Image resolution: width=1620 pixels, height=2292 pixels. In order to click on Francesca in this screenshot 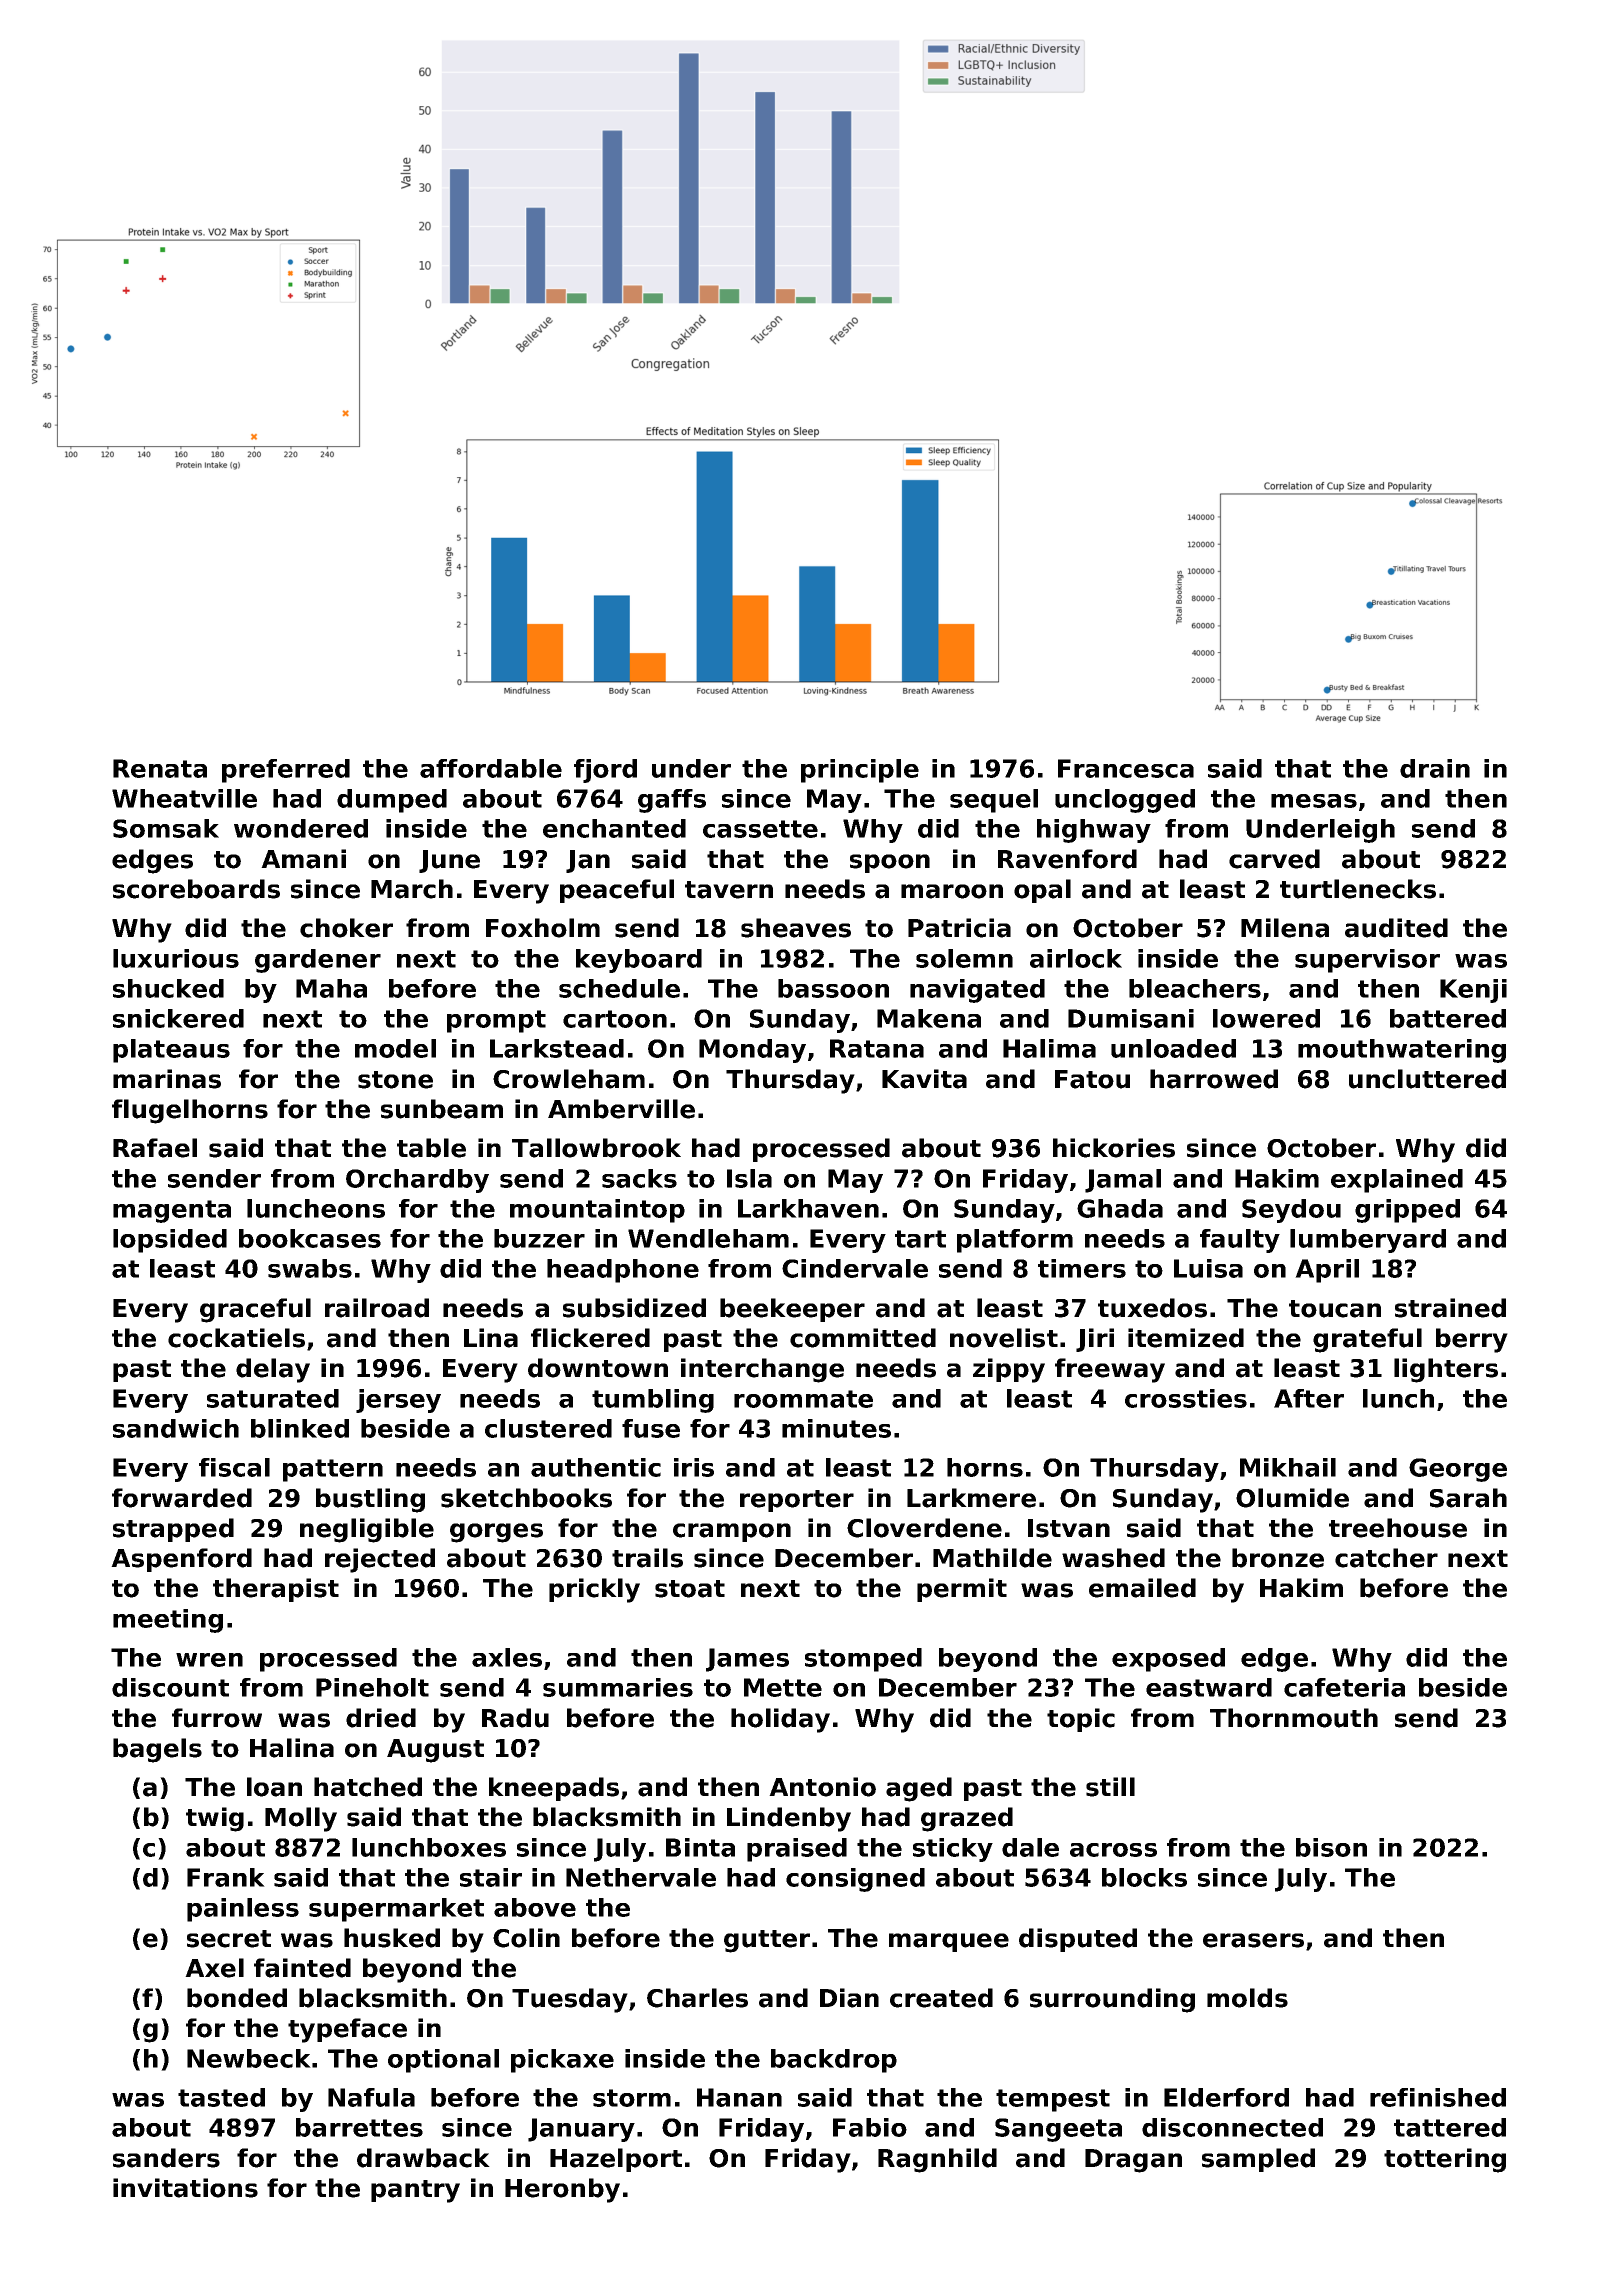, I will do `click(1126, 768)`.
